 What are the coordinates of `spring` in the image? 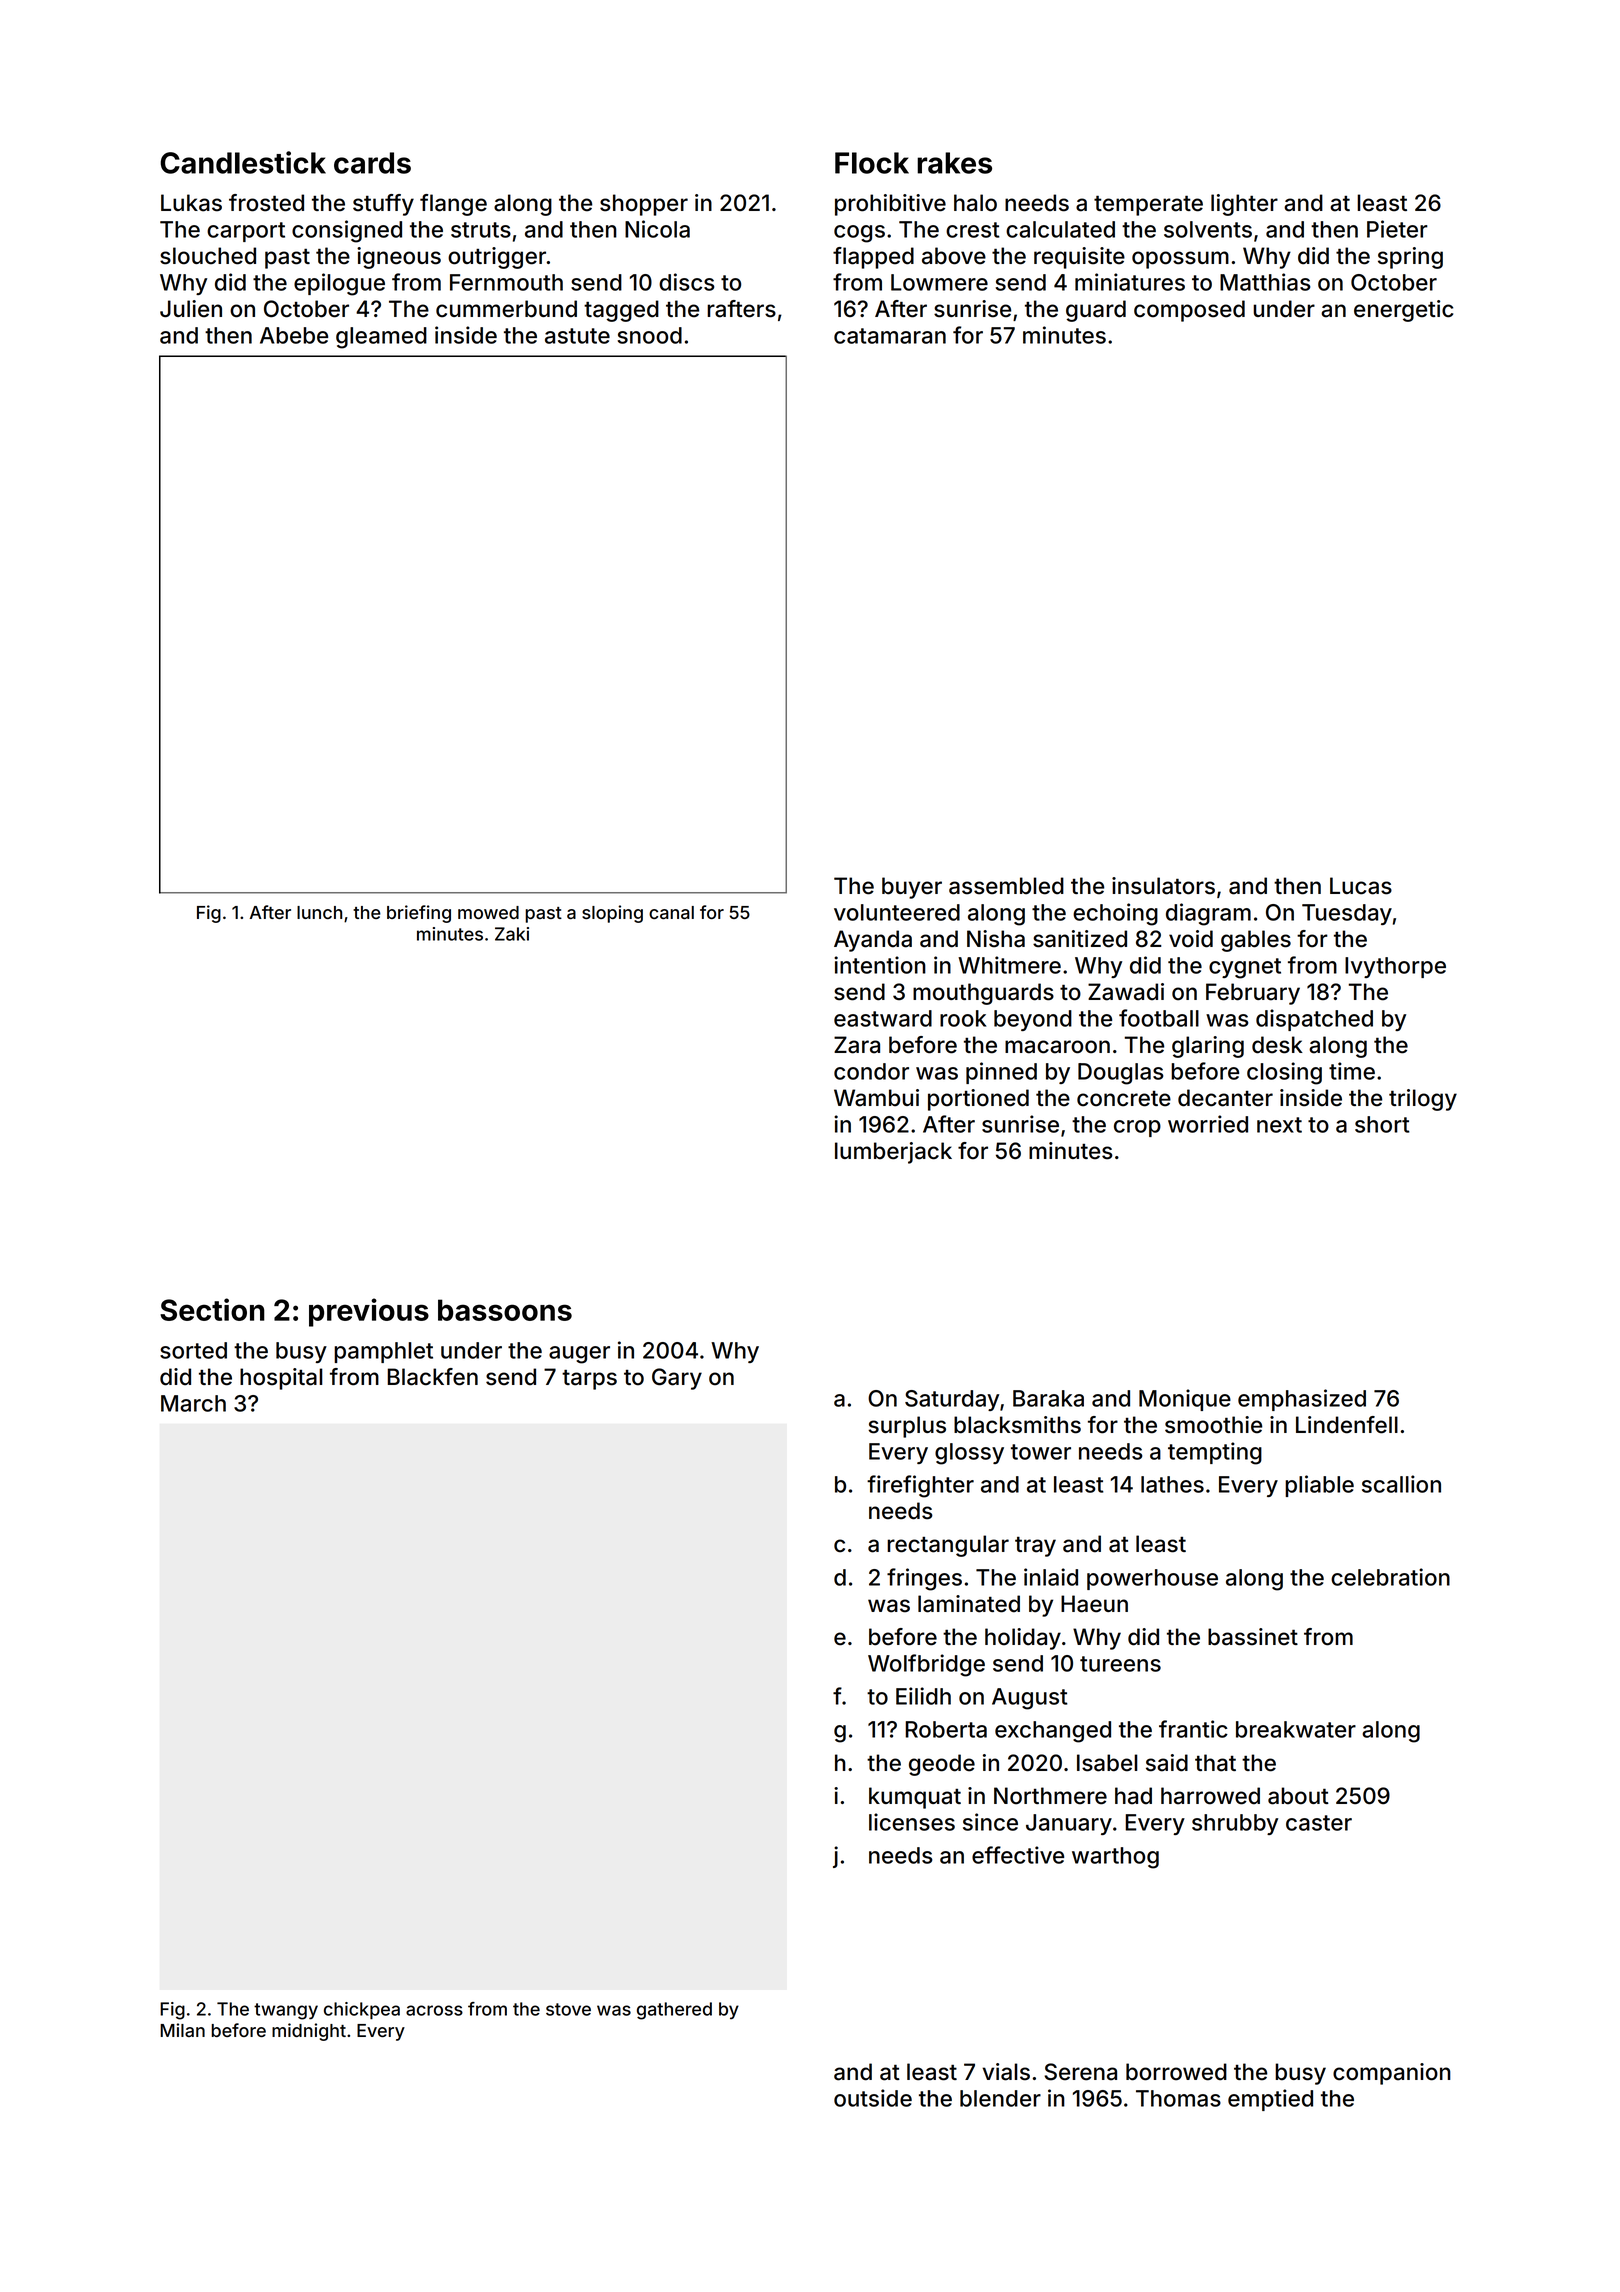 It's located at (1410, 258).
